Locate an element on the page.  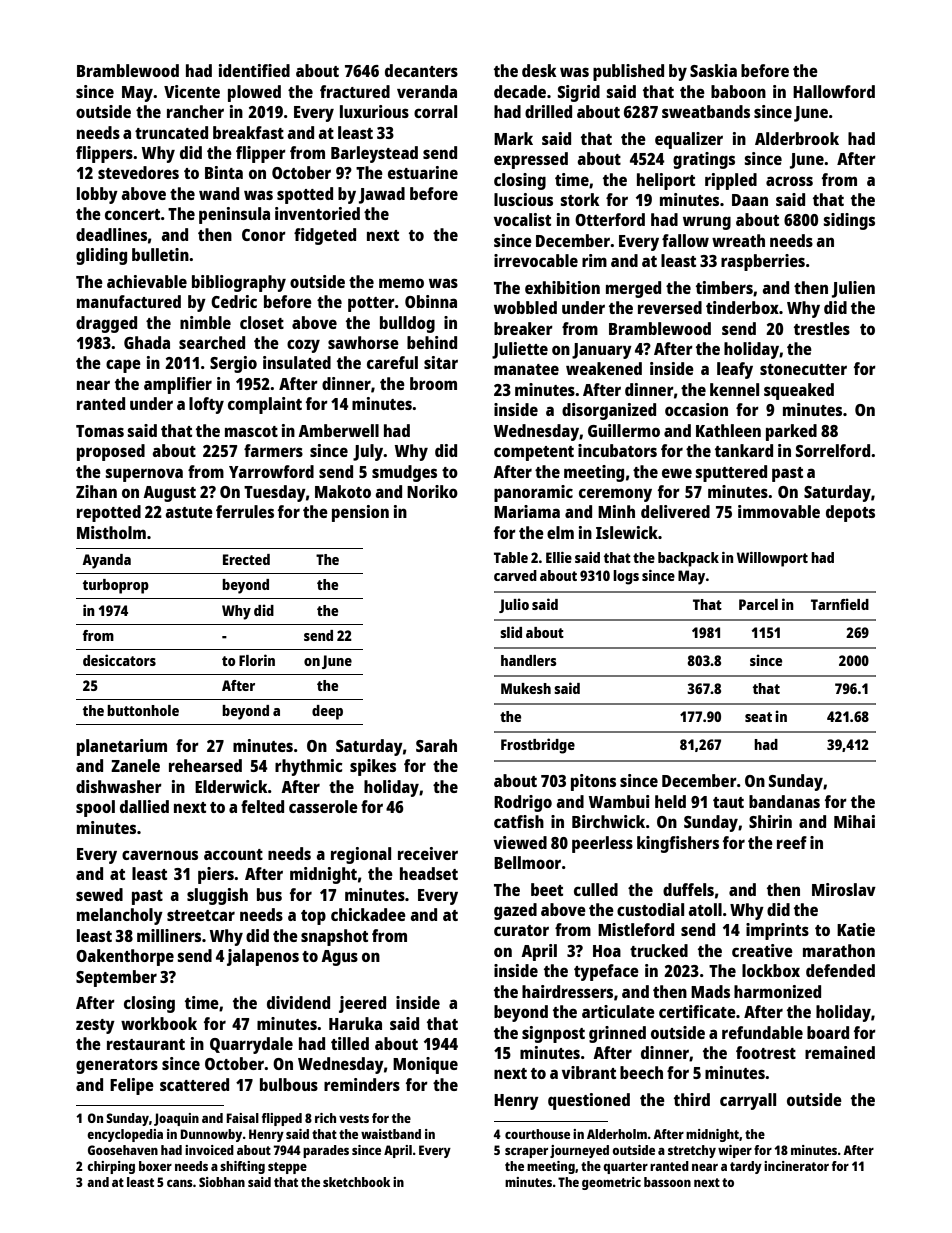
chickadee is located at coordinates (368, 914).
